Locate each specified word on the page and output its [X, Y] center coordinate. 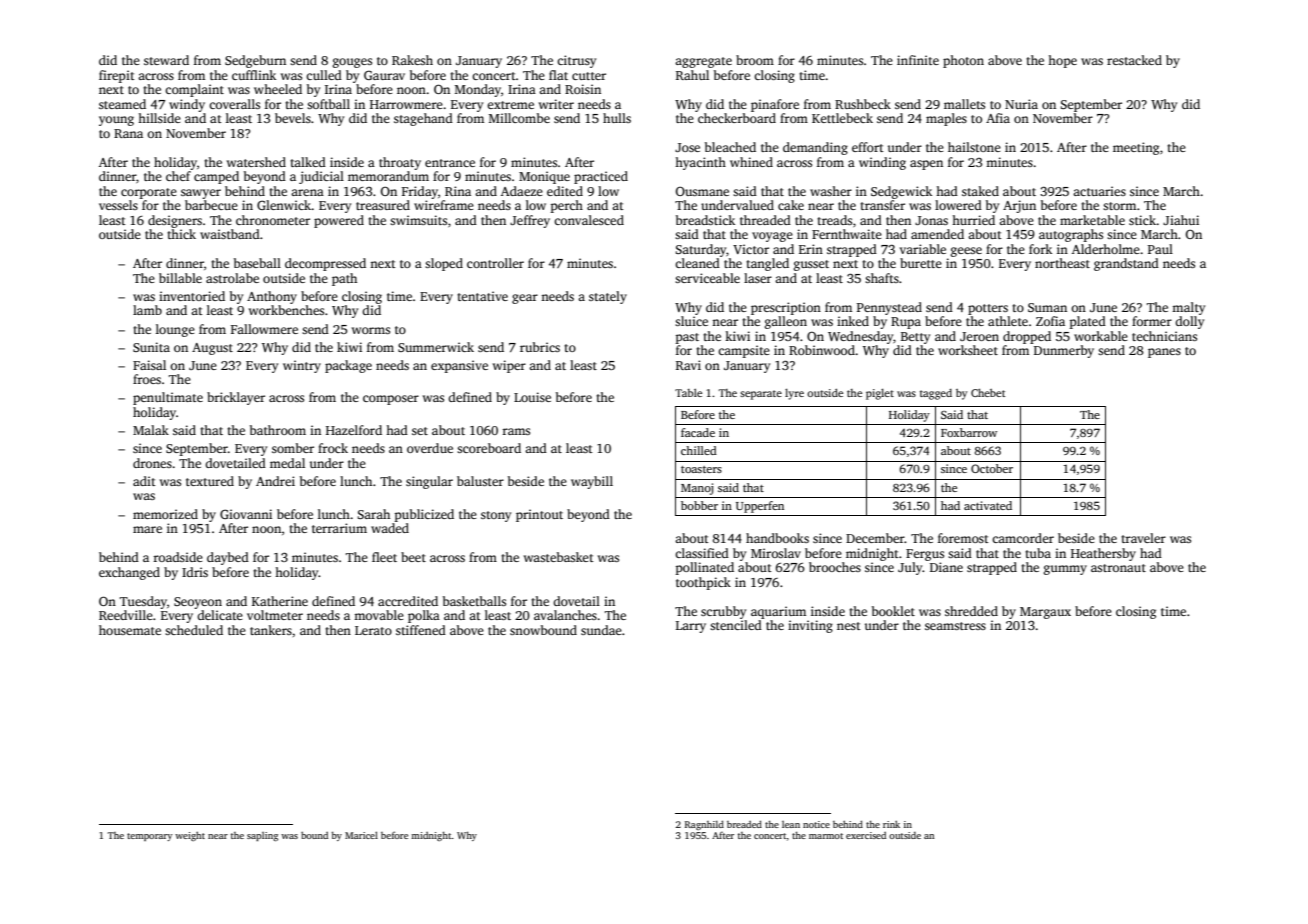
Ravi [688, 365]
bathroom [278, 430]
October [992, 468]
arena [307, 192]
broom [755, 60]
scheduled [194, 630]
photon [963, 61]
